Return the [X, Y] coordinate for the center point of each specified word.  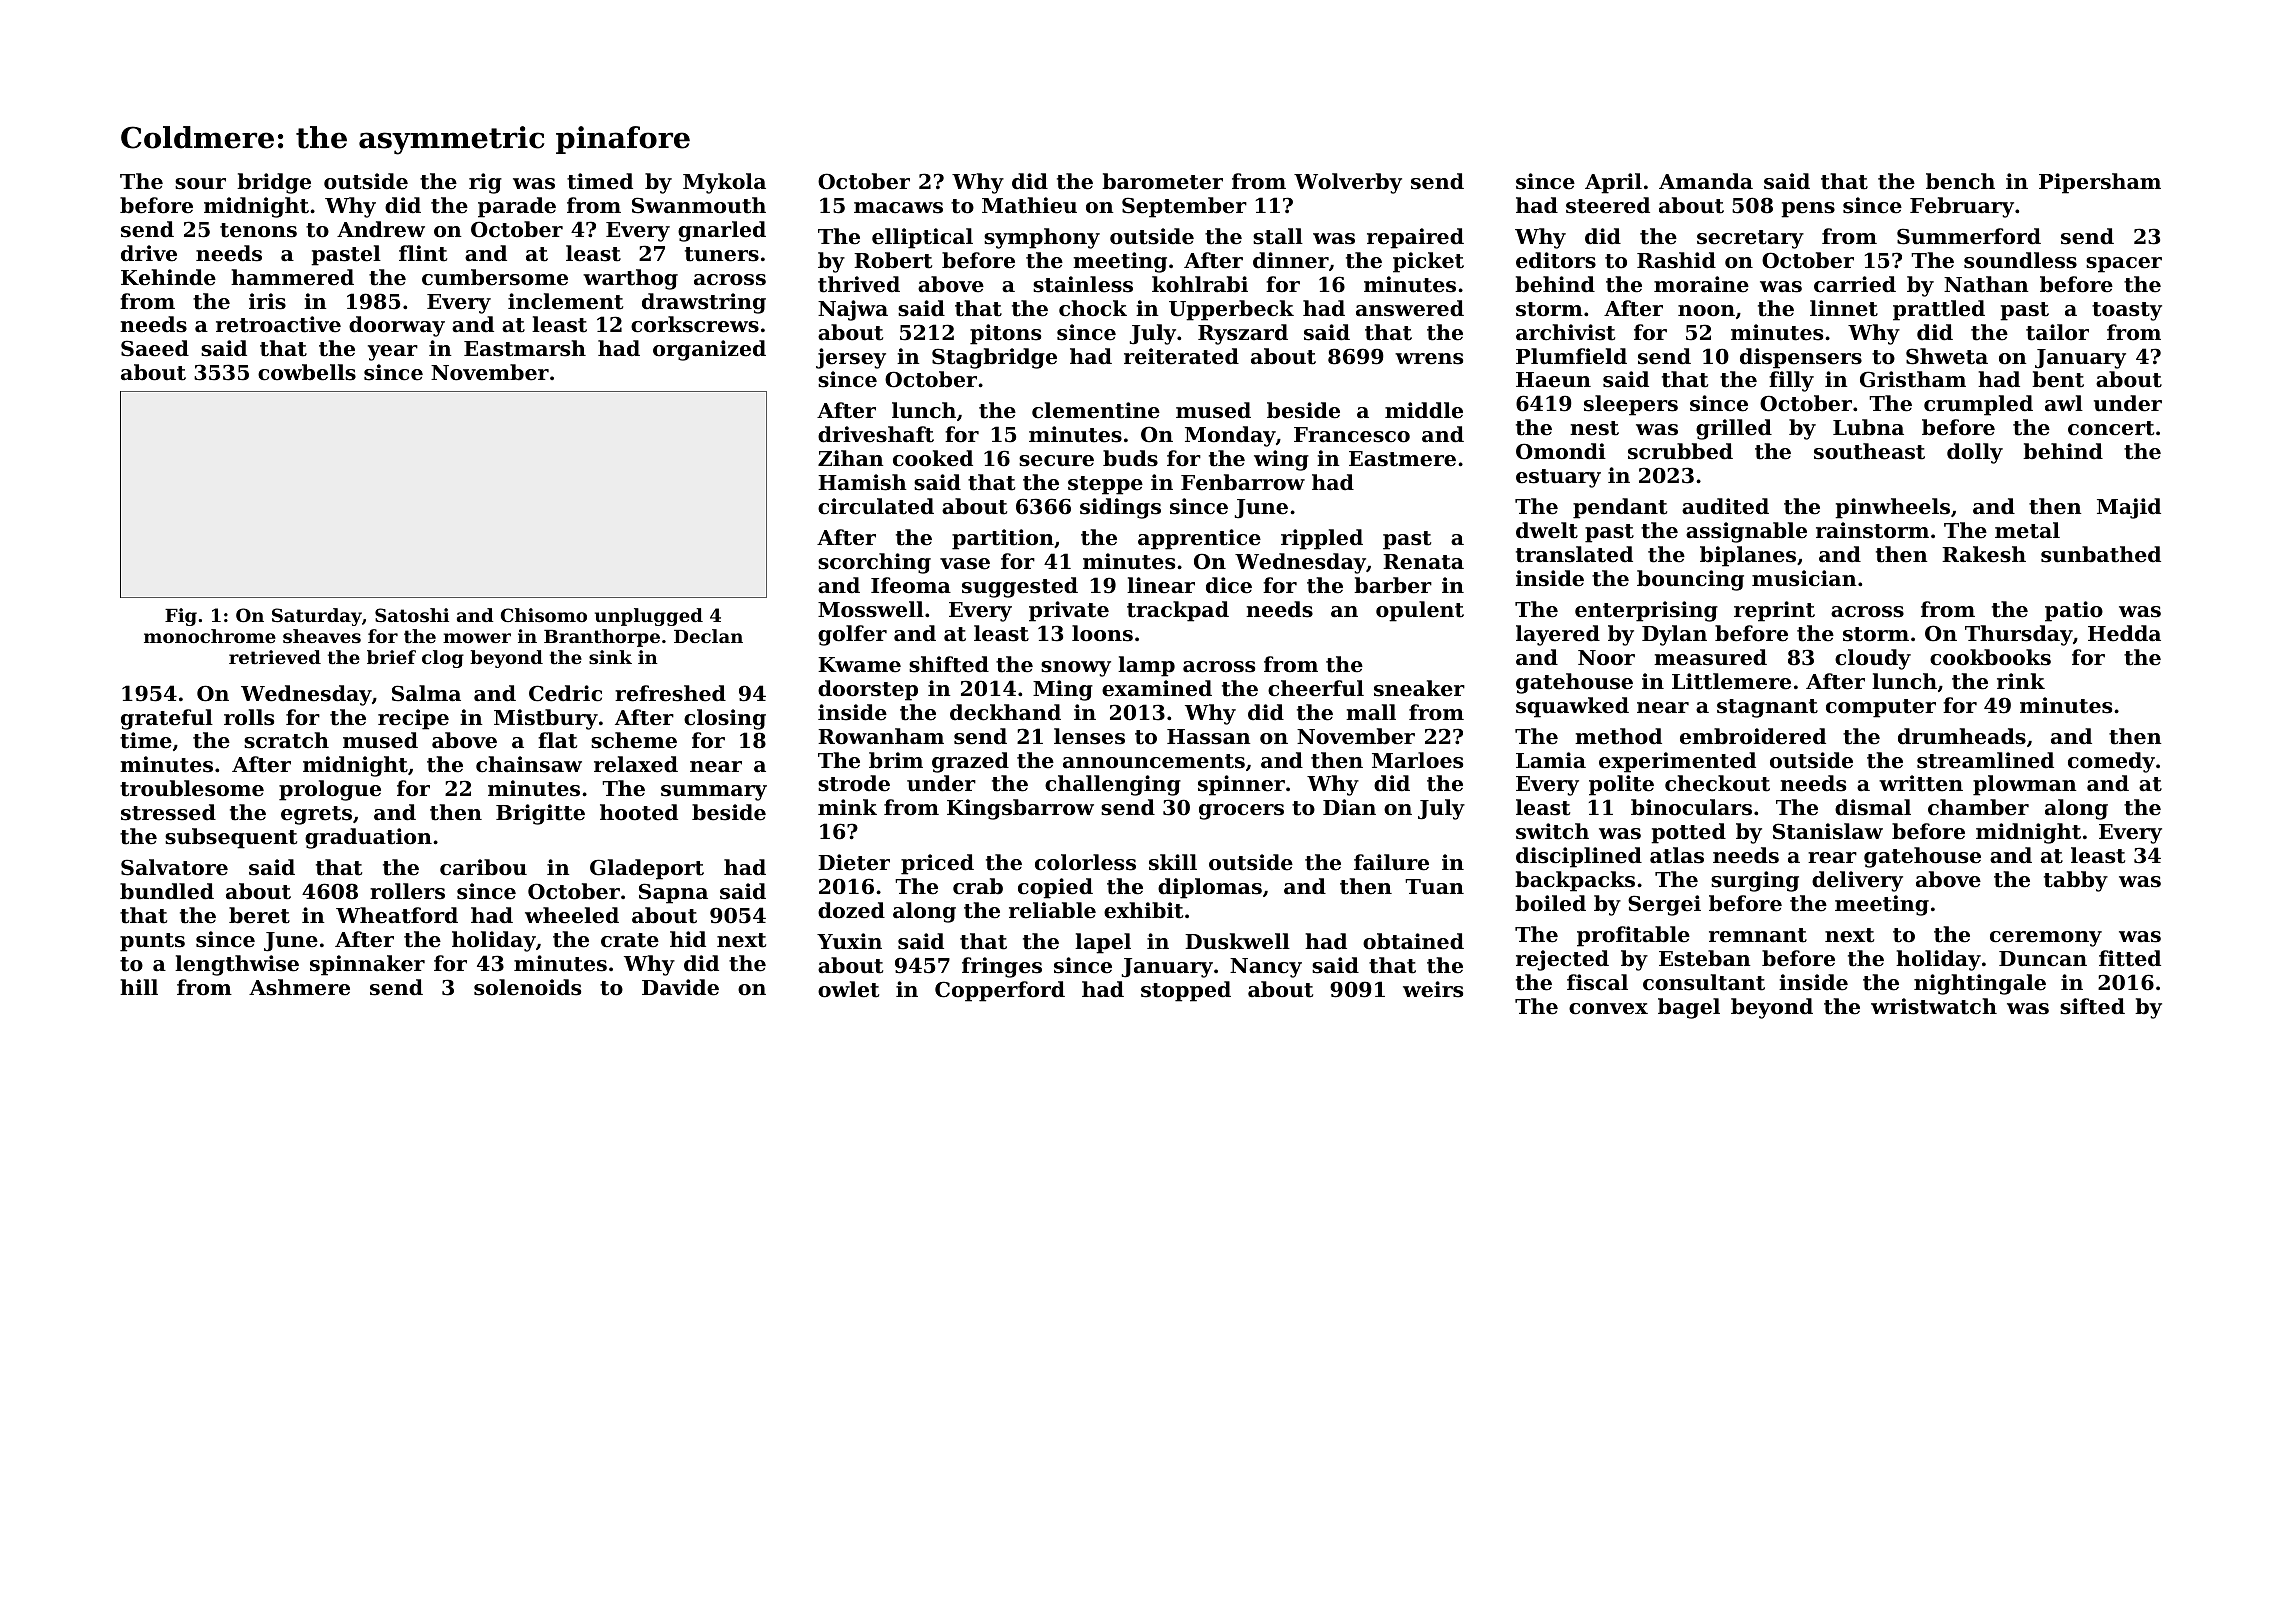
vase [965, 564]
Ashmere [299, 987]
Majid [2129, 508]
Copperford [1000, 991]
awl [2064, 403]
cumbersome [495, 277]
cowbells [307, 372]
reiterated [1181, 356]
